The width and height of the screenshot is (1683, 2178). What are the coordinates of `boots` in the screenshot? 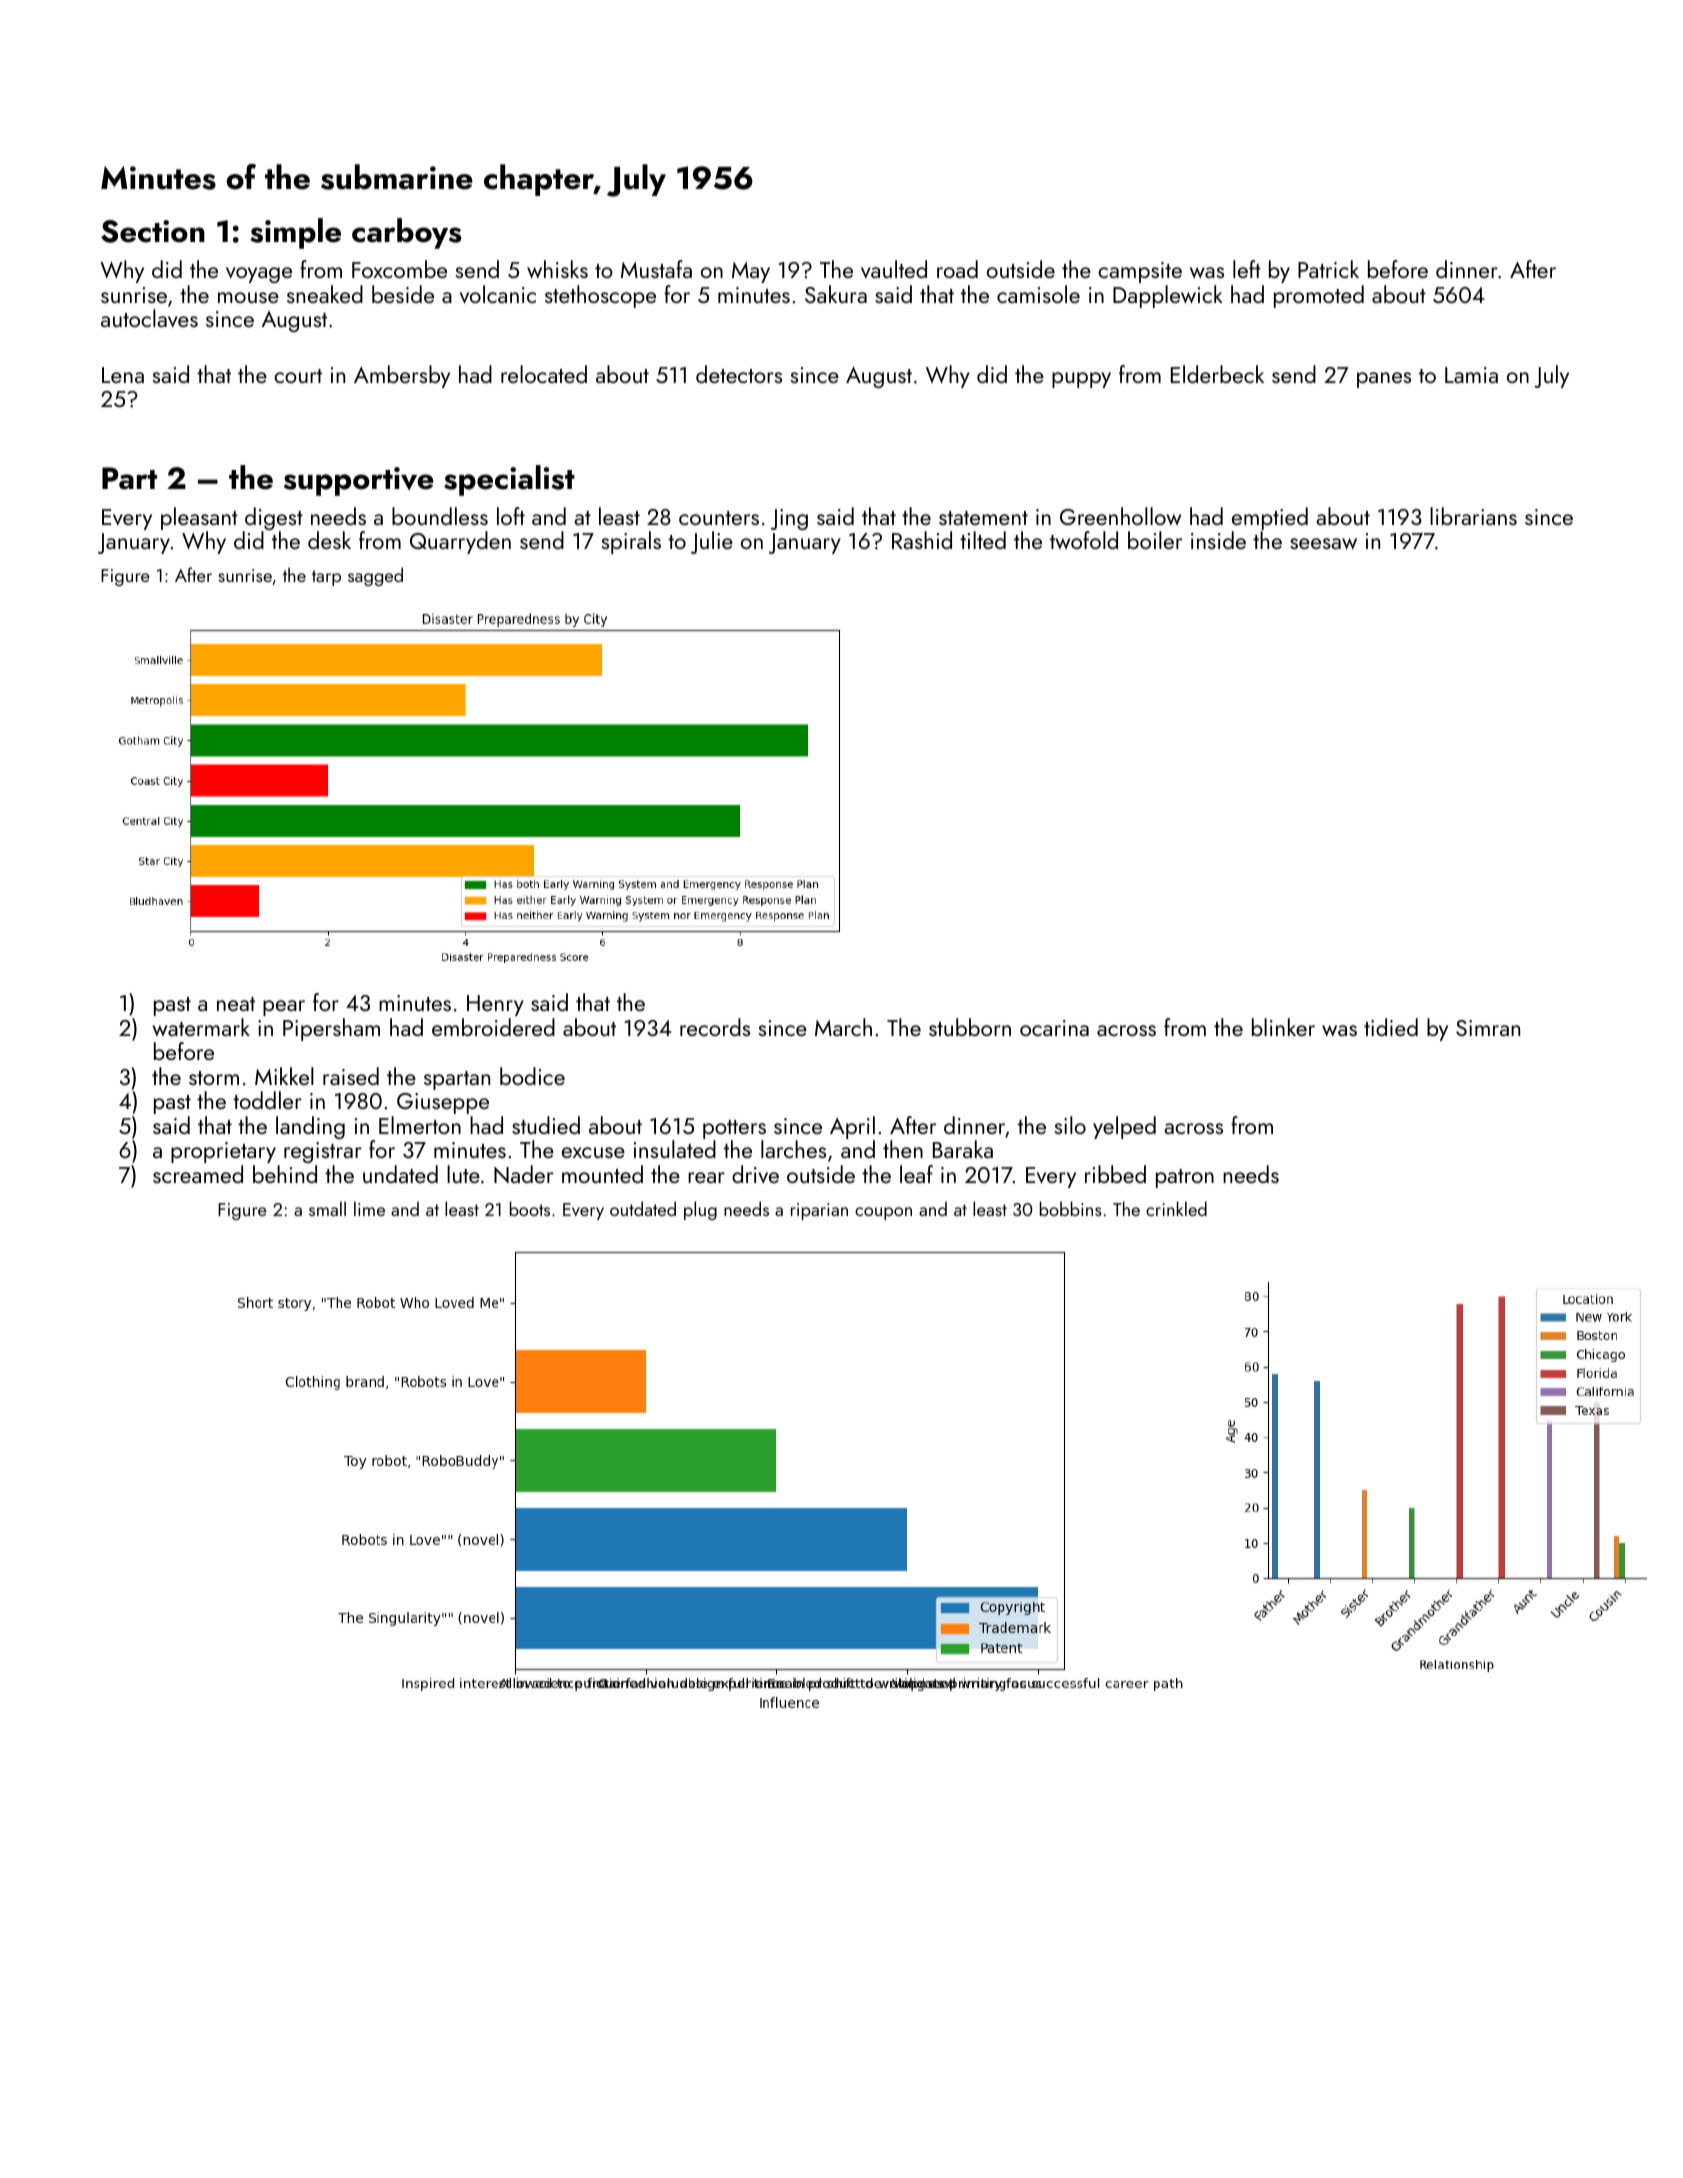 It's located at (530, 1208).
